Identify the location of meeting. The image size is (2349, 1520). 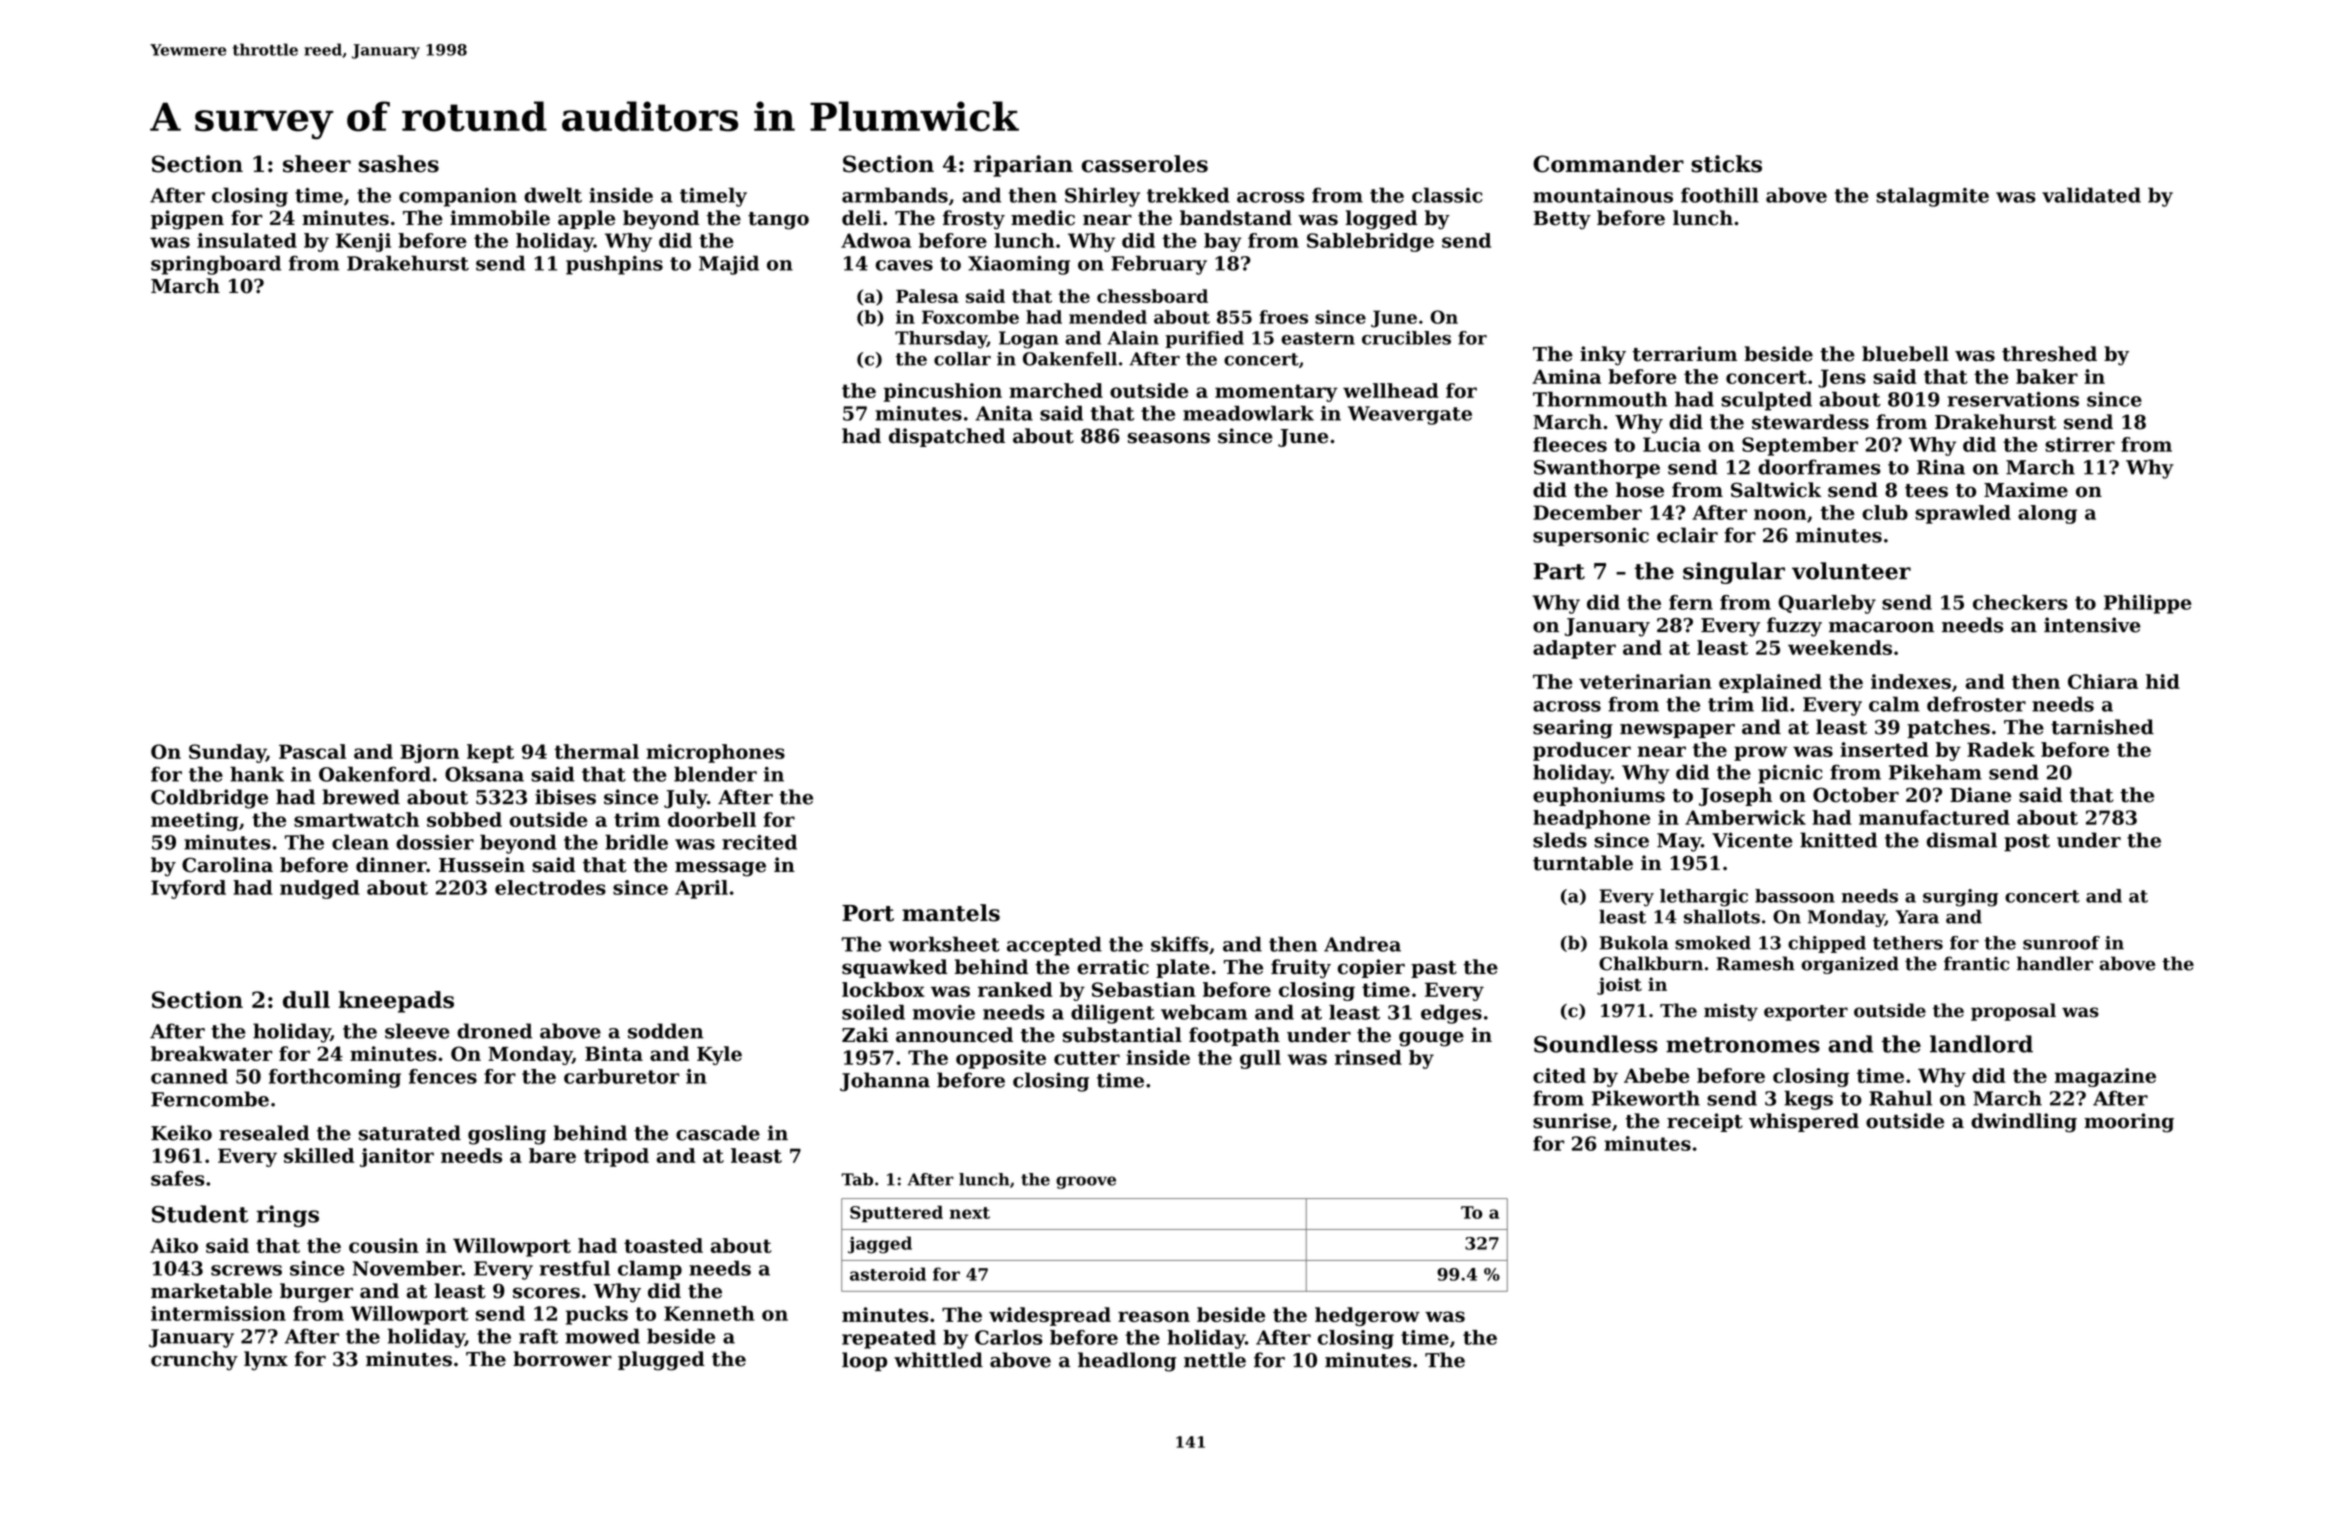
(195, 821).
